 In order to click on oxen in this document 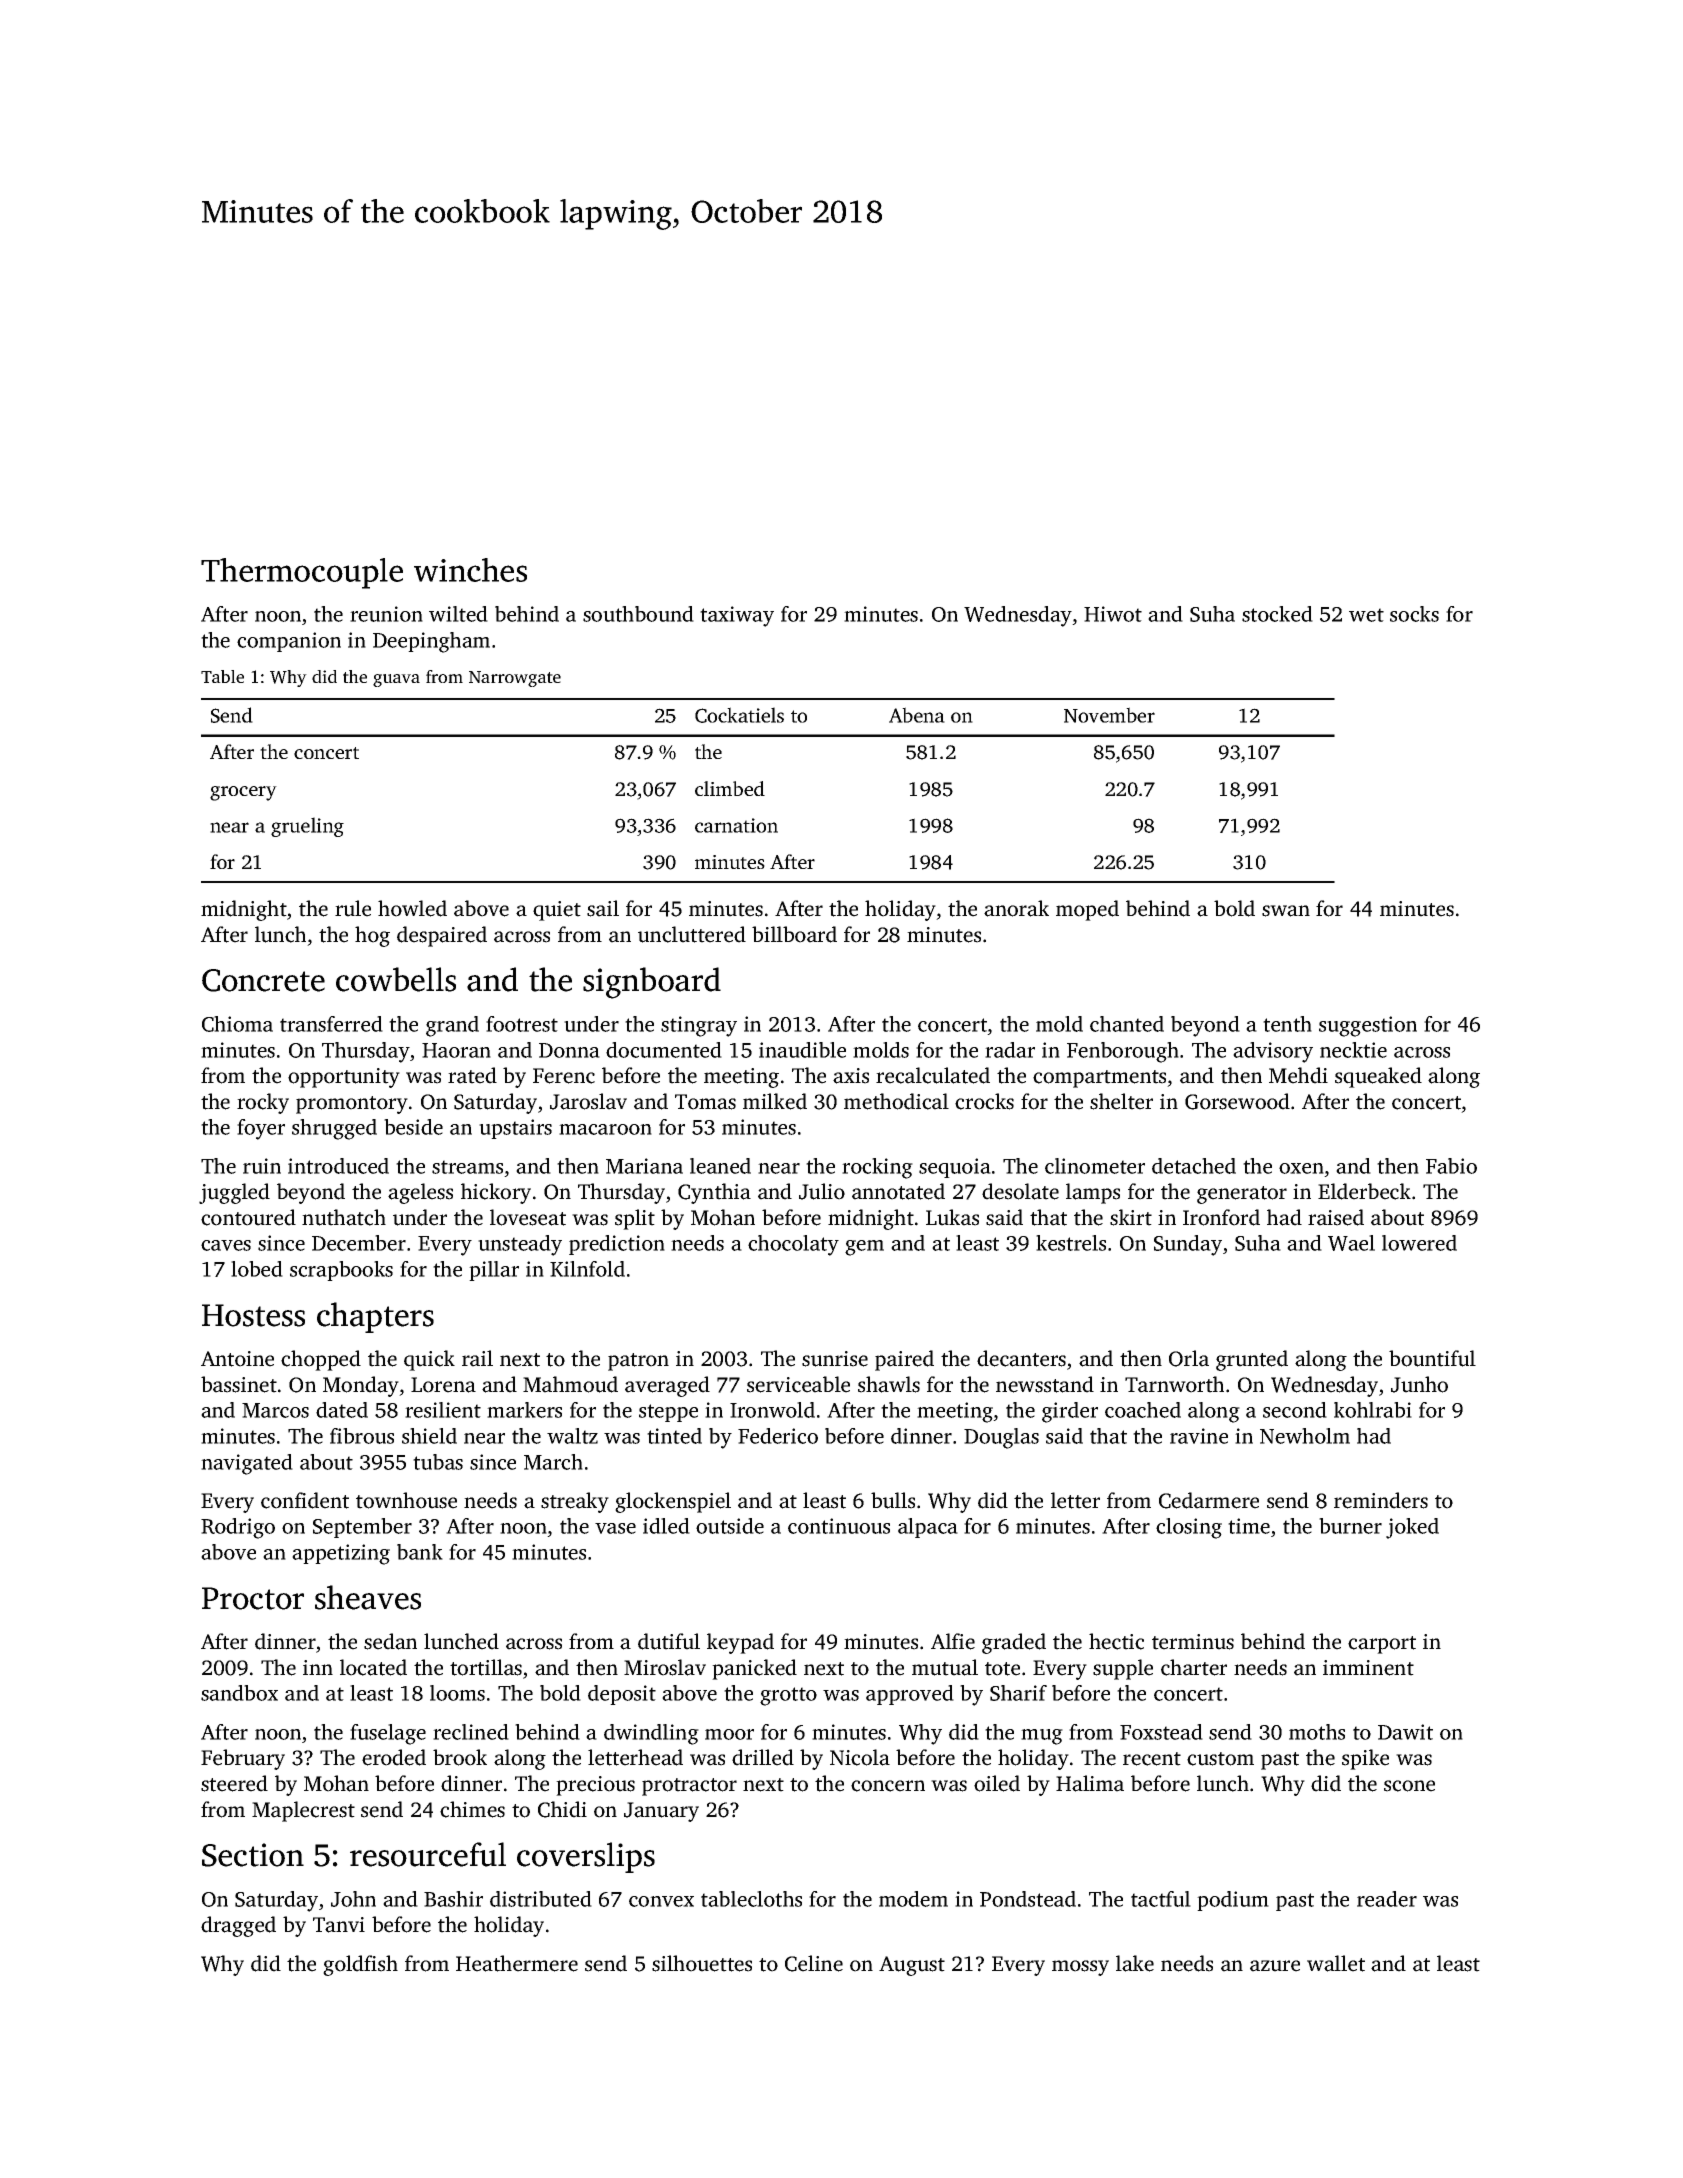, I will do `click(1301, 1168)`.
